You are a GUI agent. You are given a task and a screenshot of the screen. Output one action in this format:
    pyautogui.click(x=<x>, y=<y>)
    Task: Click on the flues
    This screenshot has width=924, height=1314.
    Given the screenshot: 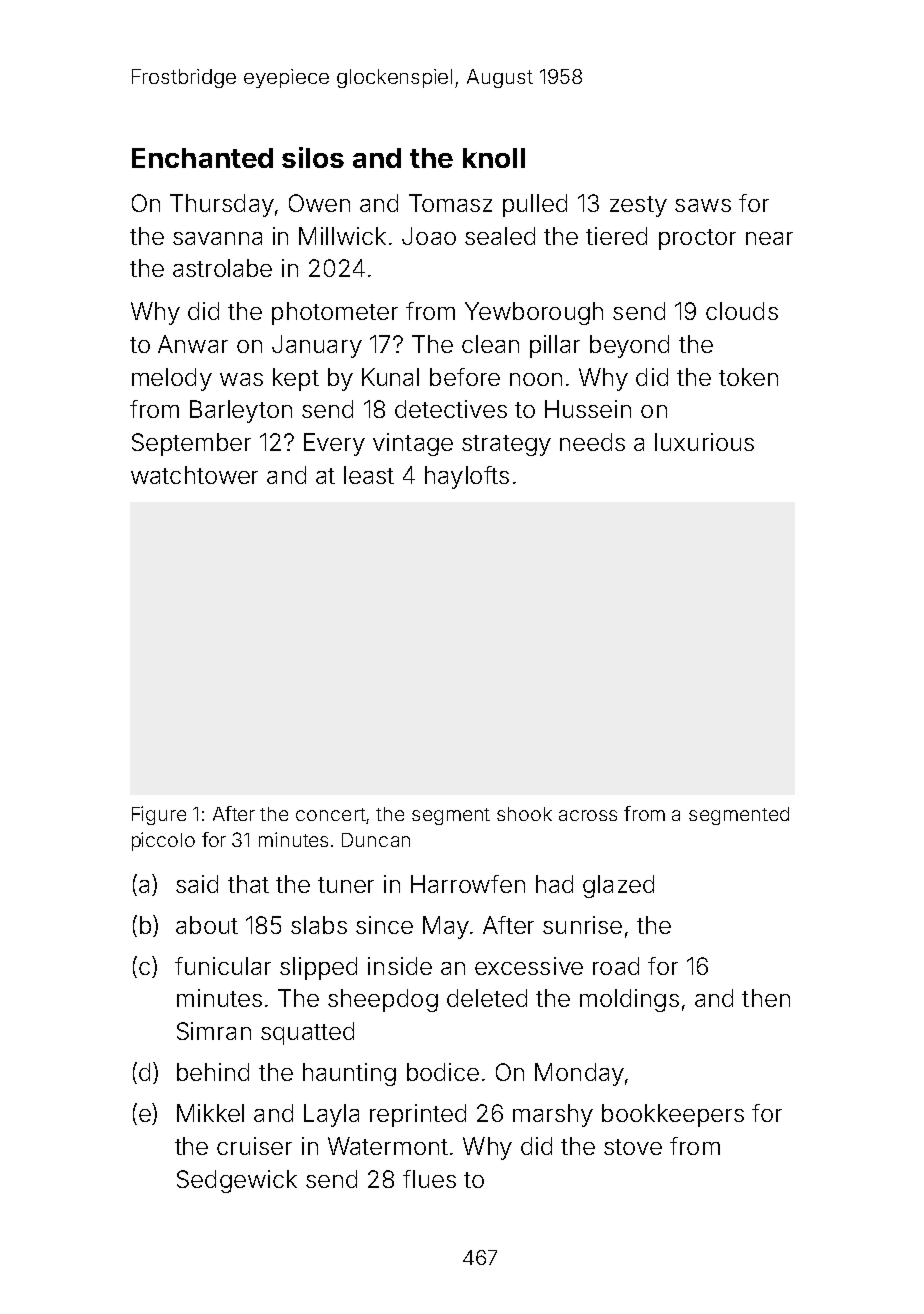 What is the action you would take?
    pyautogui.click(x=429, y=1179)
